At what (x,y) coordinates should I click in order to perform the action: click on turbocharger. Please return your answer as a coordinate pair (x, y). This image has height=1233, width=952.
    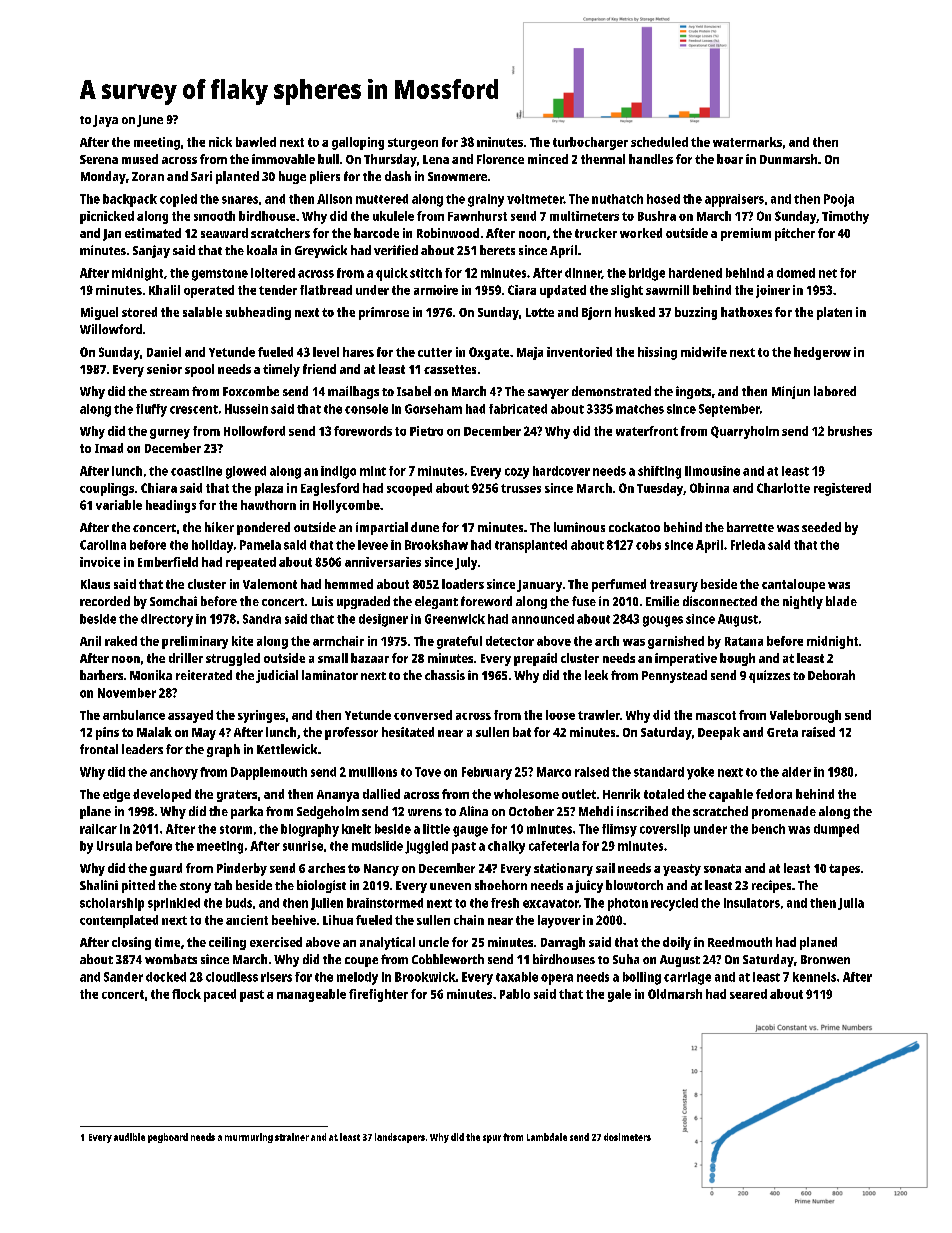
    Looking at the image, I should click on (590, 143).
